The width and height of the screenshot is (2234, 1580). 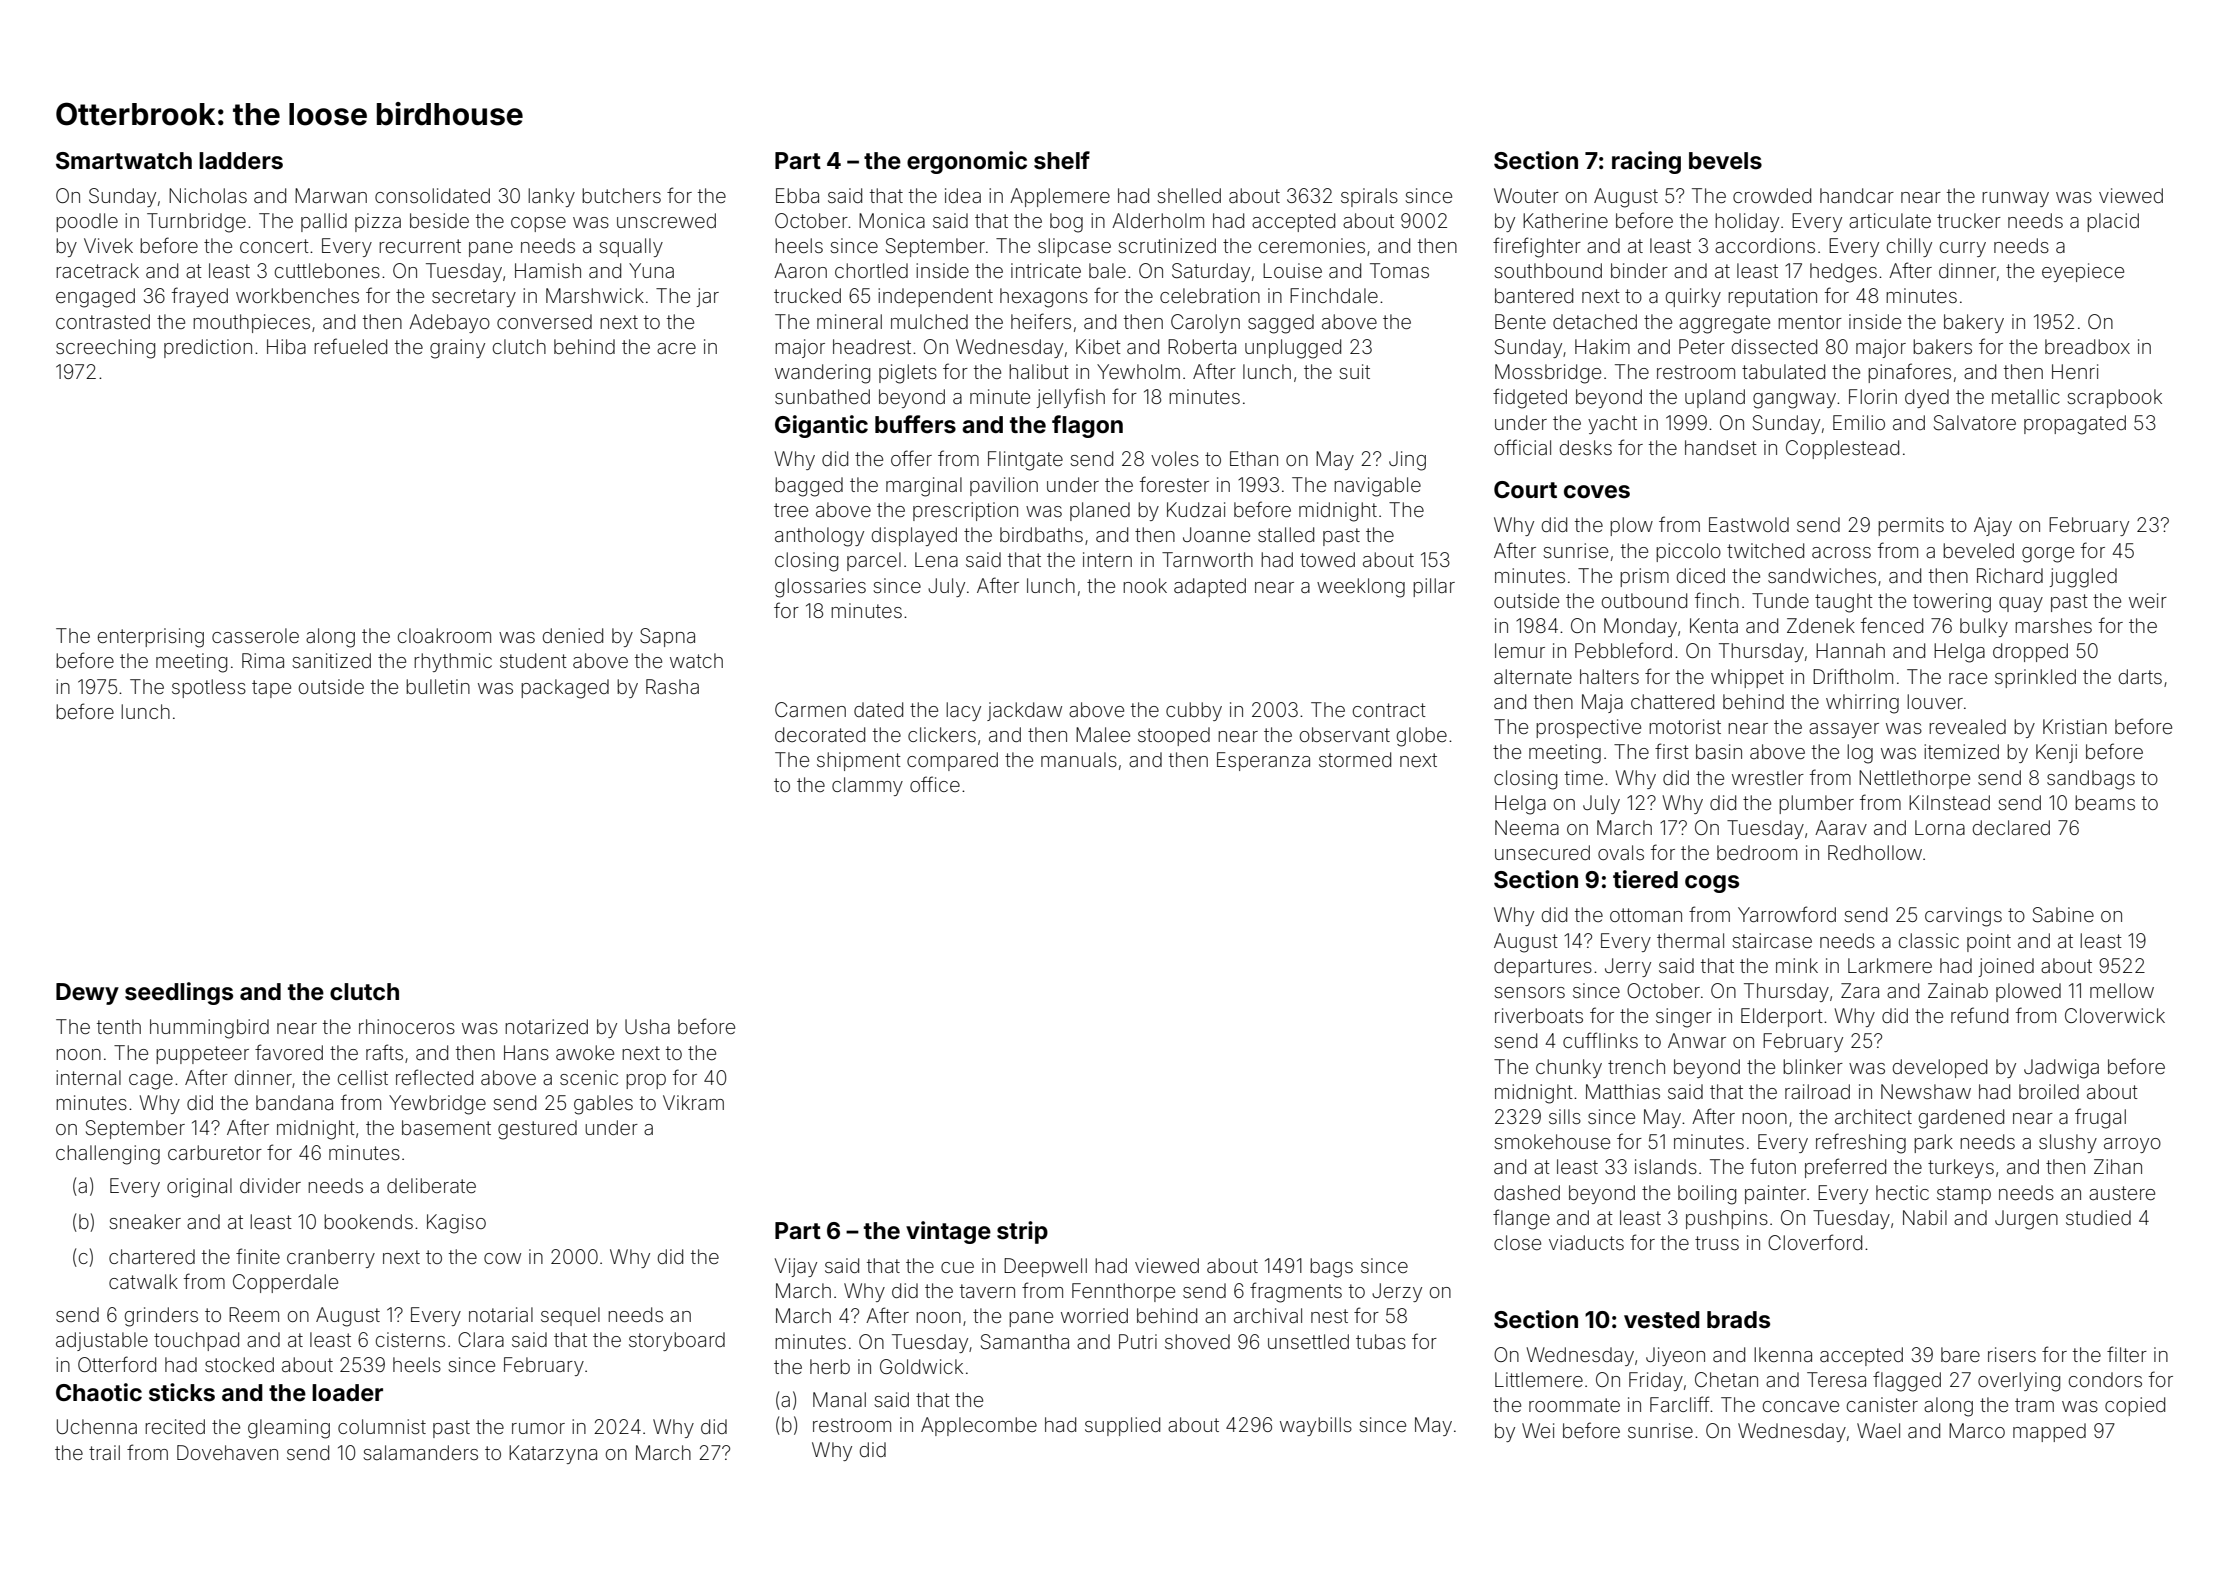 What do you see at coordinates (420, 1452) in the screenshot?
I see `salamanders` at bounding box center [420, 1452].
